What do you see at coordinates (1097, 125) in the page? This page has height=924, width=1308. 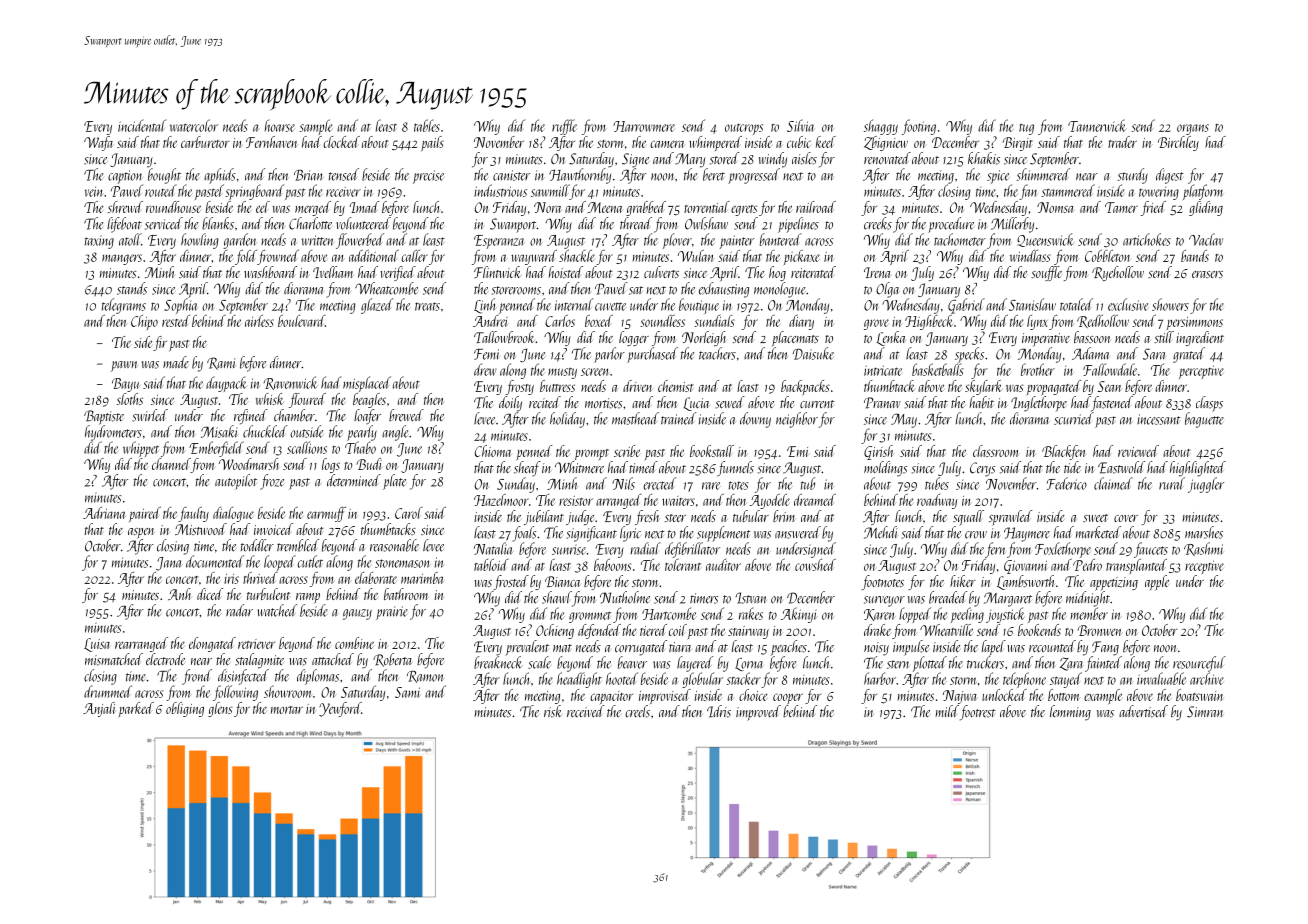 I see `Tannerwick` at bounding box center [1097, 125].
